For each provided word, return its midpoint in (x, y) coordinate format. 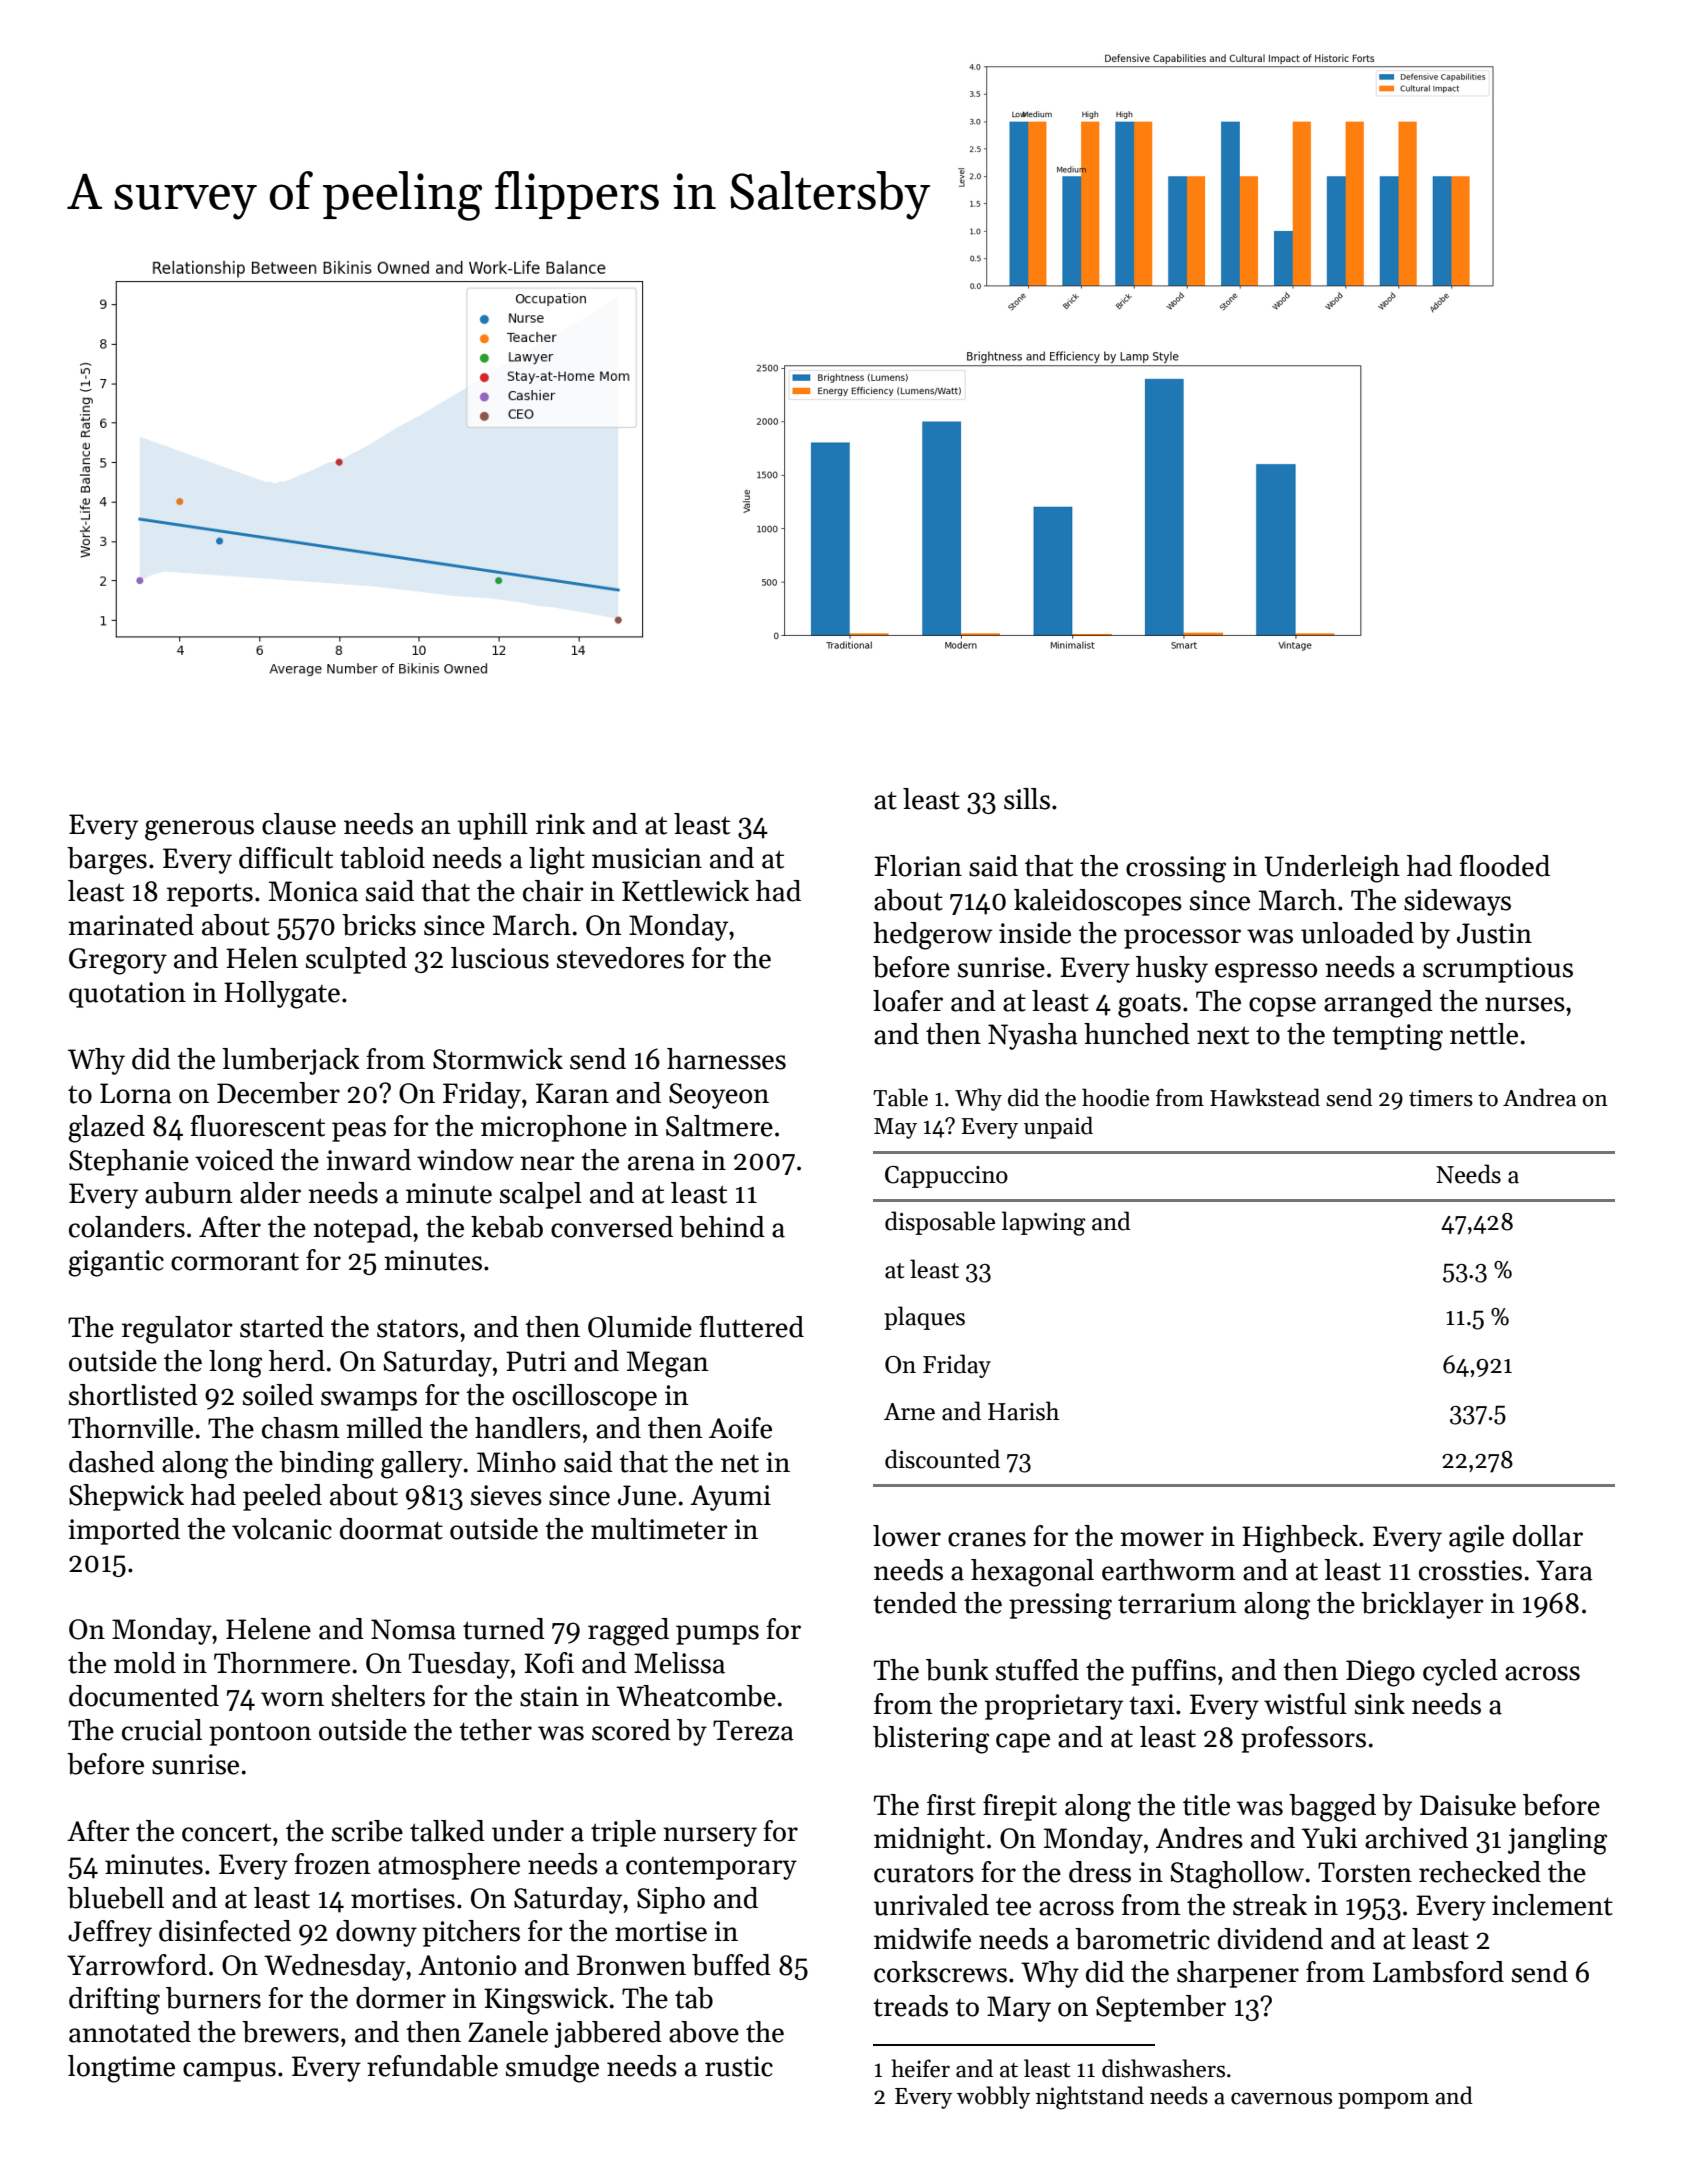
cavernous (1281, 2099)
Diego (1380, 1673)
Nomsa (413, 1629)
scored (631, 1730)
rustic (739, 2066)
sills (1027, 799)
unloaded (1357, 933)
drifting (114, 2001)
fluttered (751, 1327)
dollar (1548, 1536)
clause (299, 824)
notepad (362, 1229)
